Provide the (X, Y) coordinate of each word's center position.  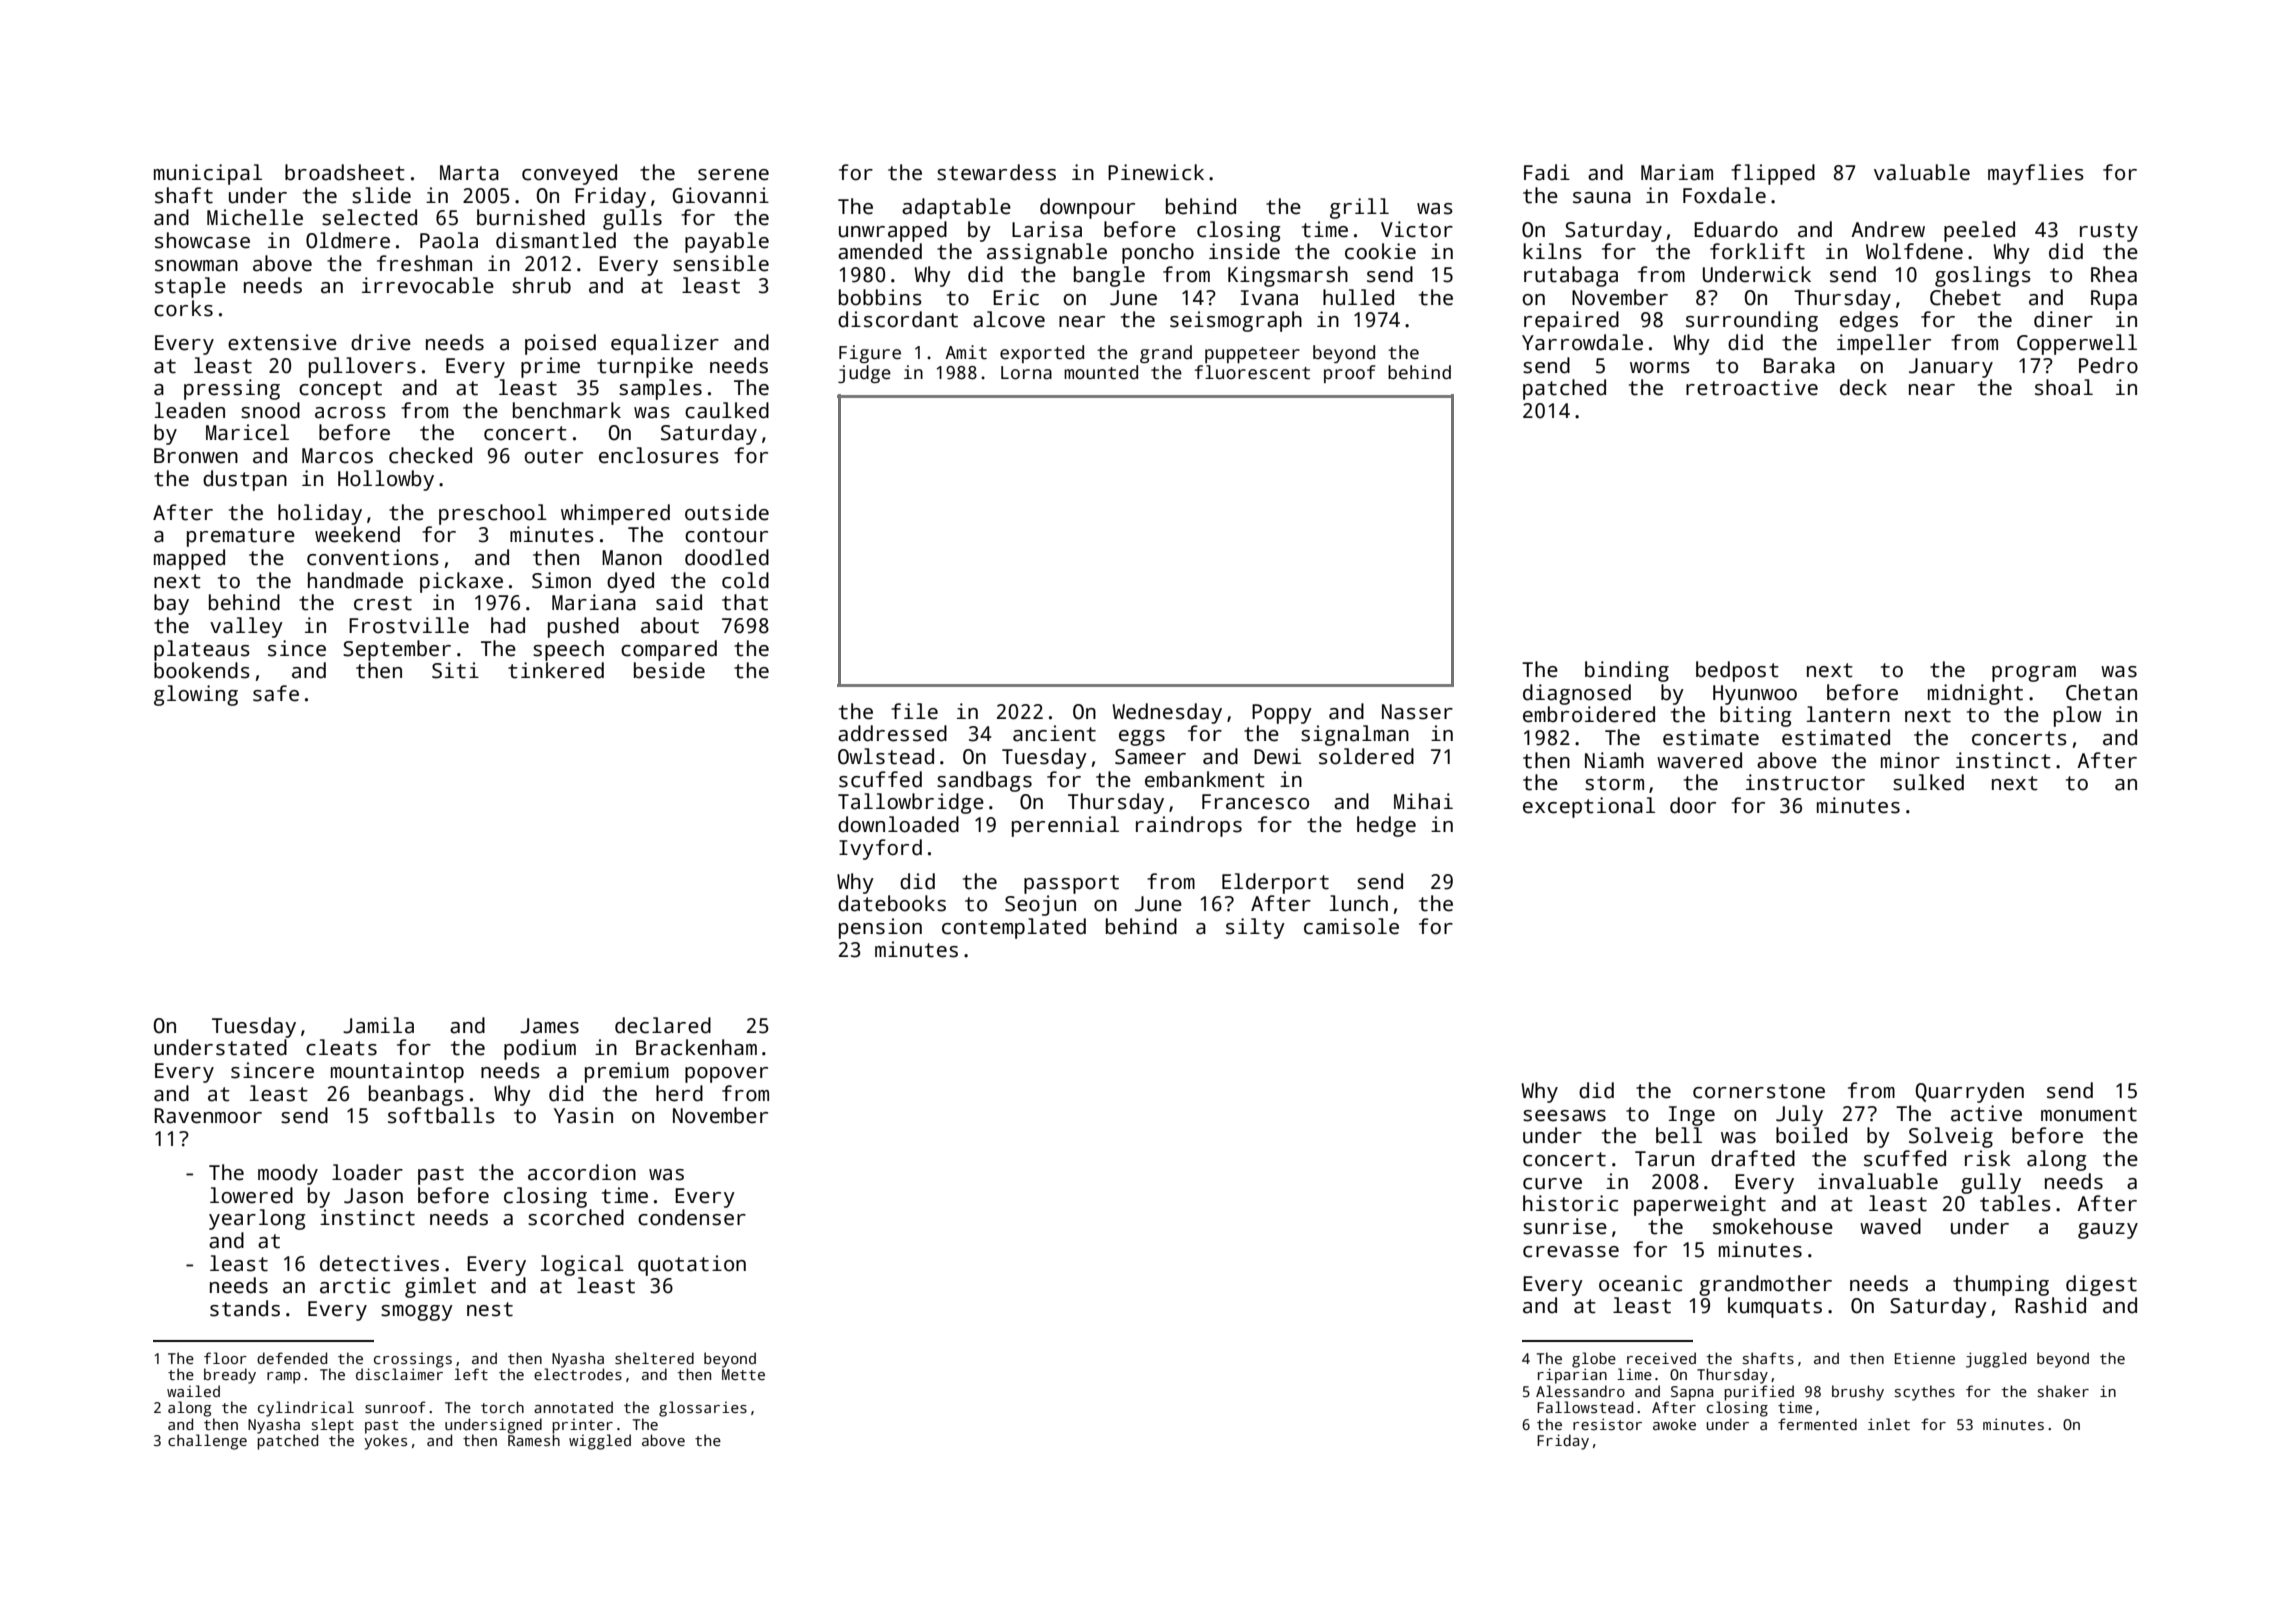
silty (1255, 928)
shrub (541, 285)
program (2034, 674)
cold (745, 580)
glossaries (703, 1409)
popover (726, 1075)
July (1799, 1115)
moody (288, 1174)
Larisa (1047, 229)
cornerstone (1759, 1091)
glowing (196, 695)
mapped (189, 559)
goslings (1983, 276)
